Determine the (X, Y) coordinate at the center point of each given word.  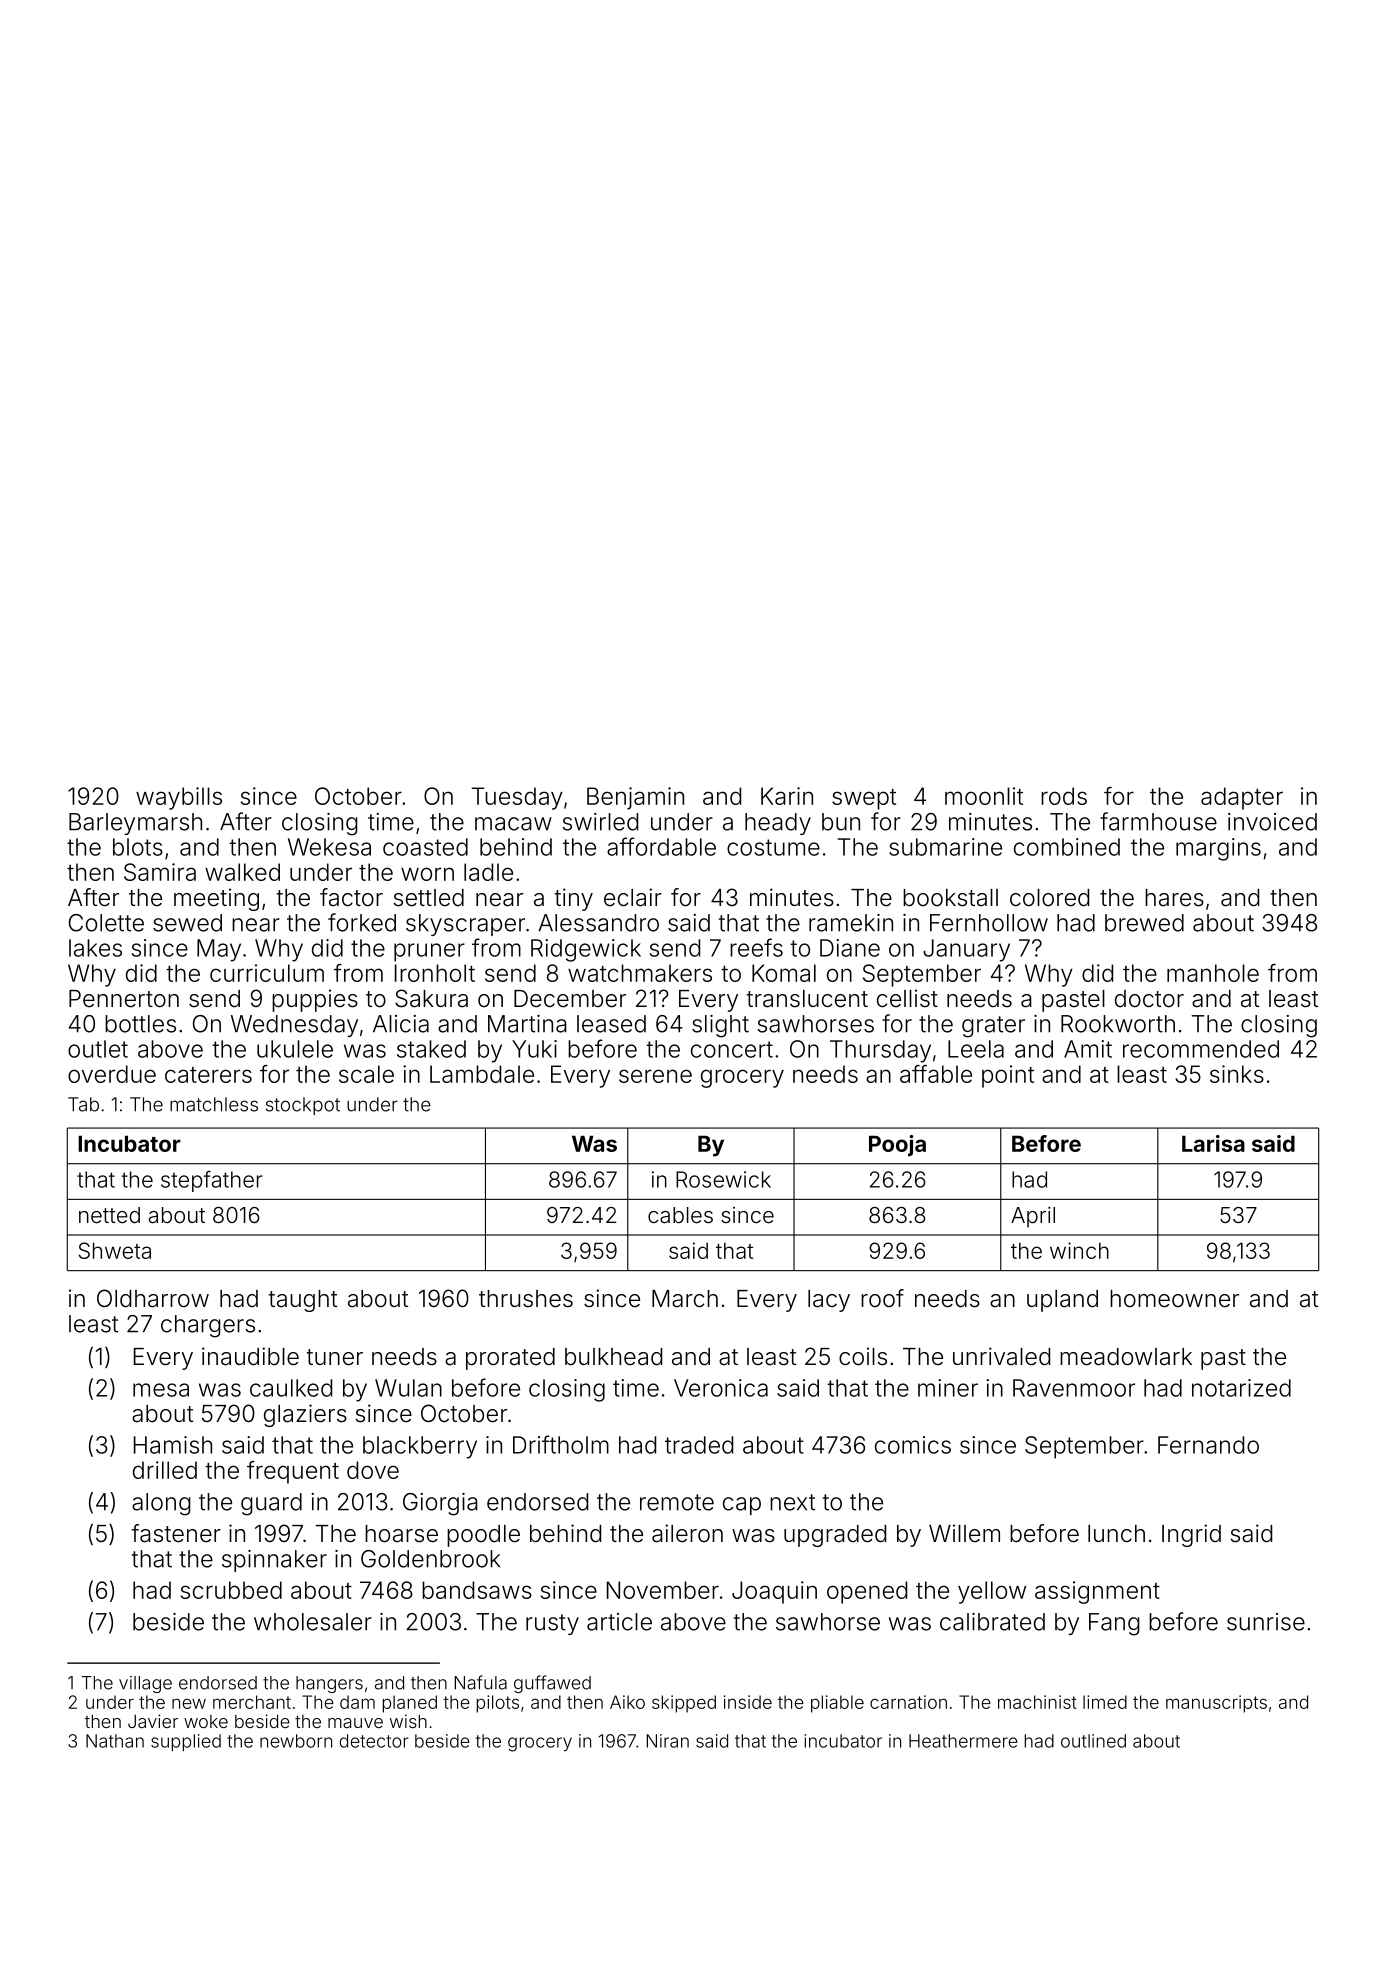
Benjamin (635, 798)
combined (1067, 847)
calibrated (992, 1622)
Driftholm (561, 1444)
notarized (1241, 1388)
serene (655, 1076)
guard (271, 1504)
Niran (667, 1741)
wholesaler (313, 1622)
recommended (1201, 1049)
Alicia (401, 1024)
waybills (179, 798)
